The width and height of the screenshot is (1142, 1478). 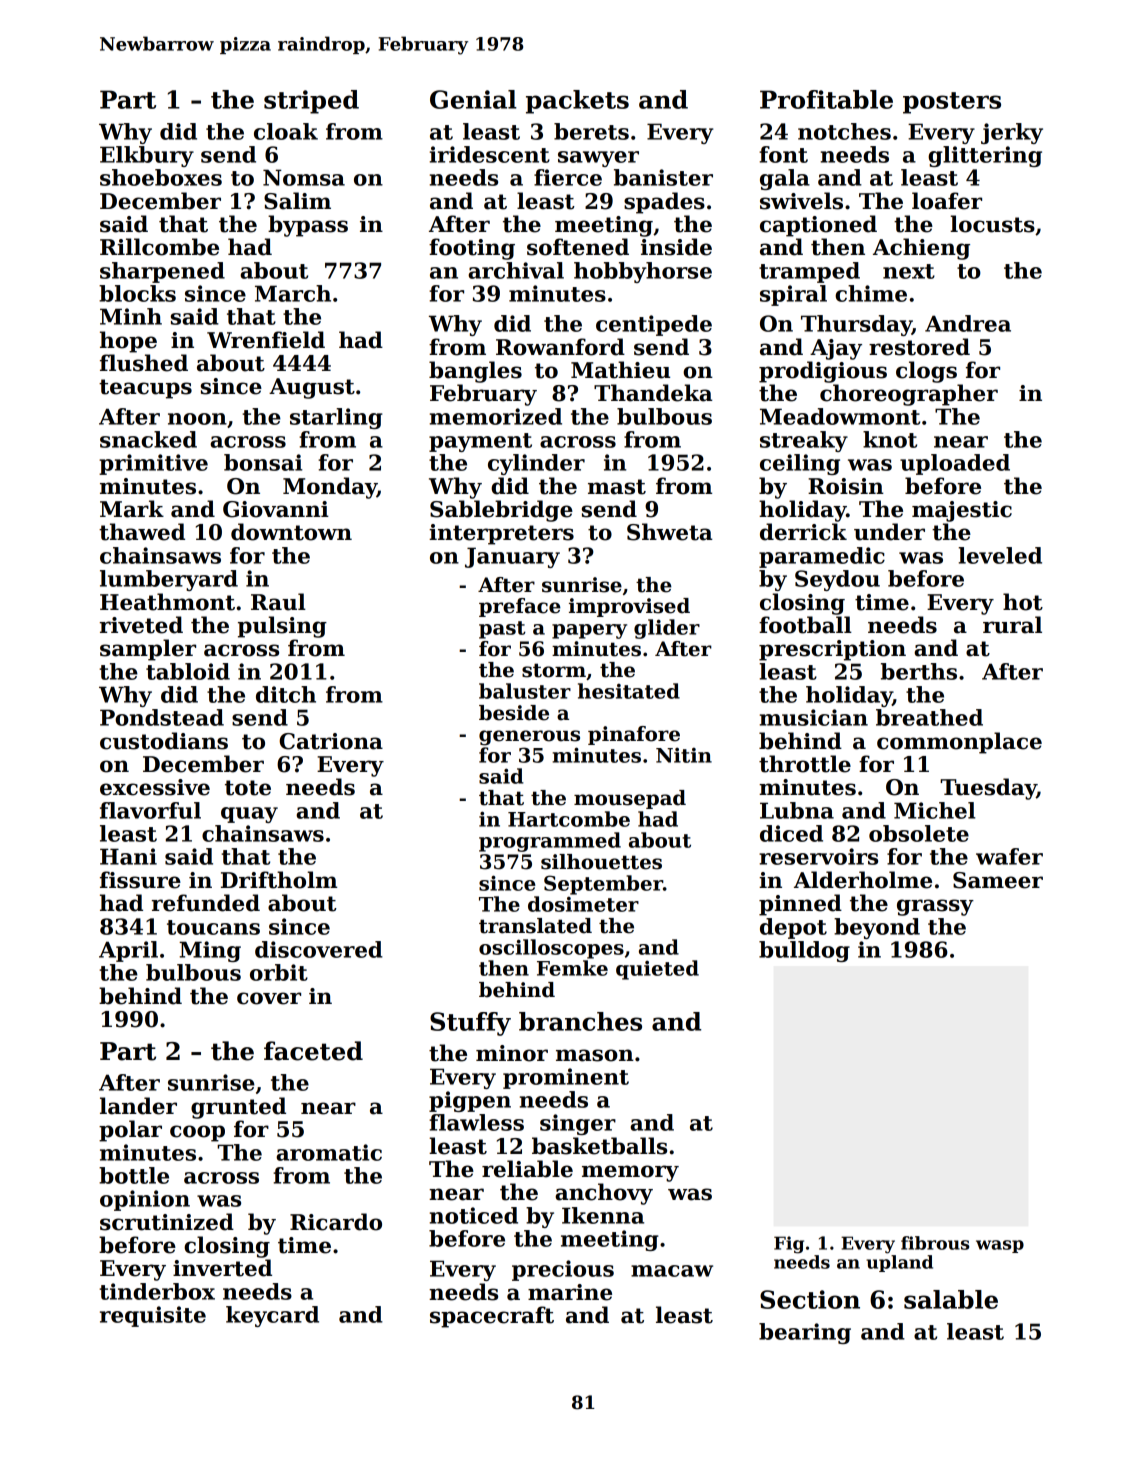 What do you see at coordinates (128, 856) in the screenshot?
I see `Hani` at bounding box center [128, 856].
